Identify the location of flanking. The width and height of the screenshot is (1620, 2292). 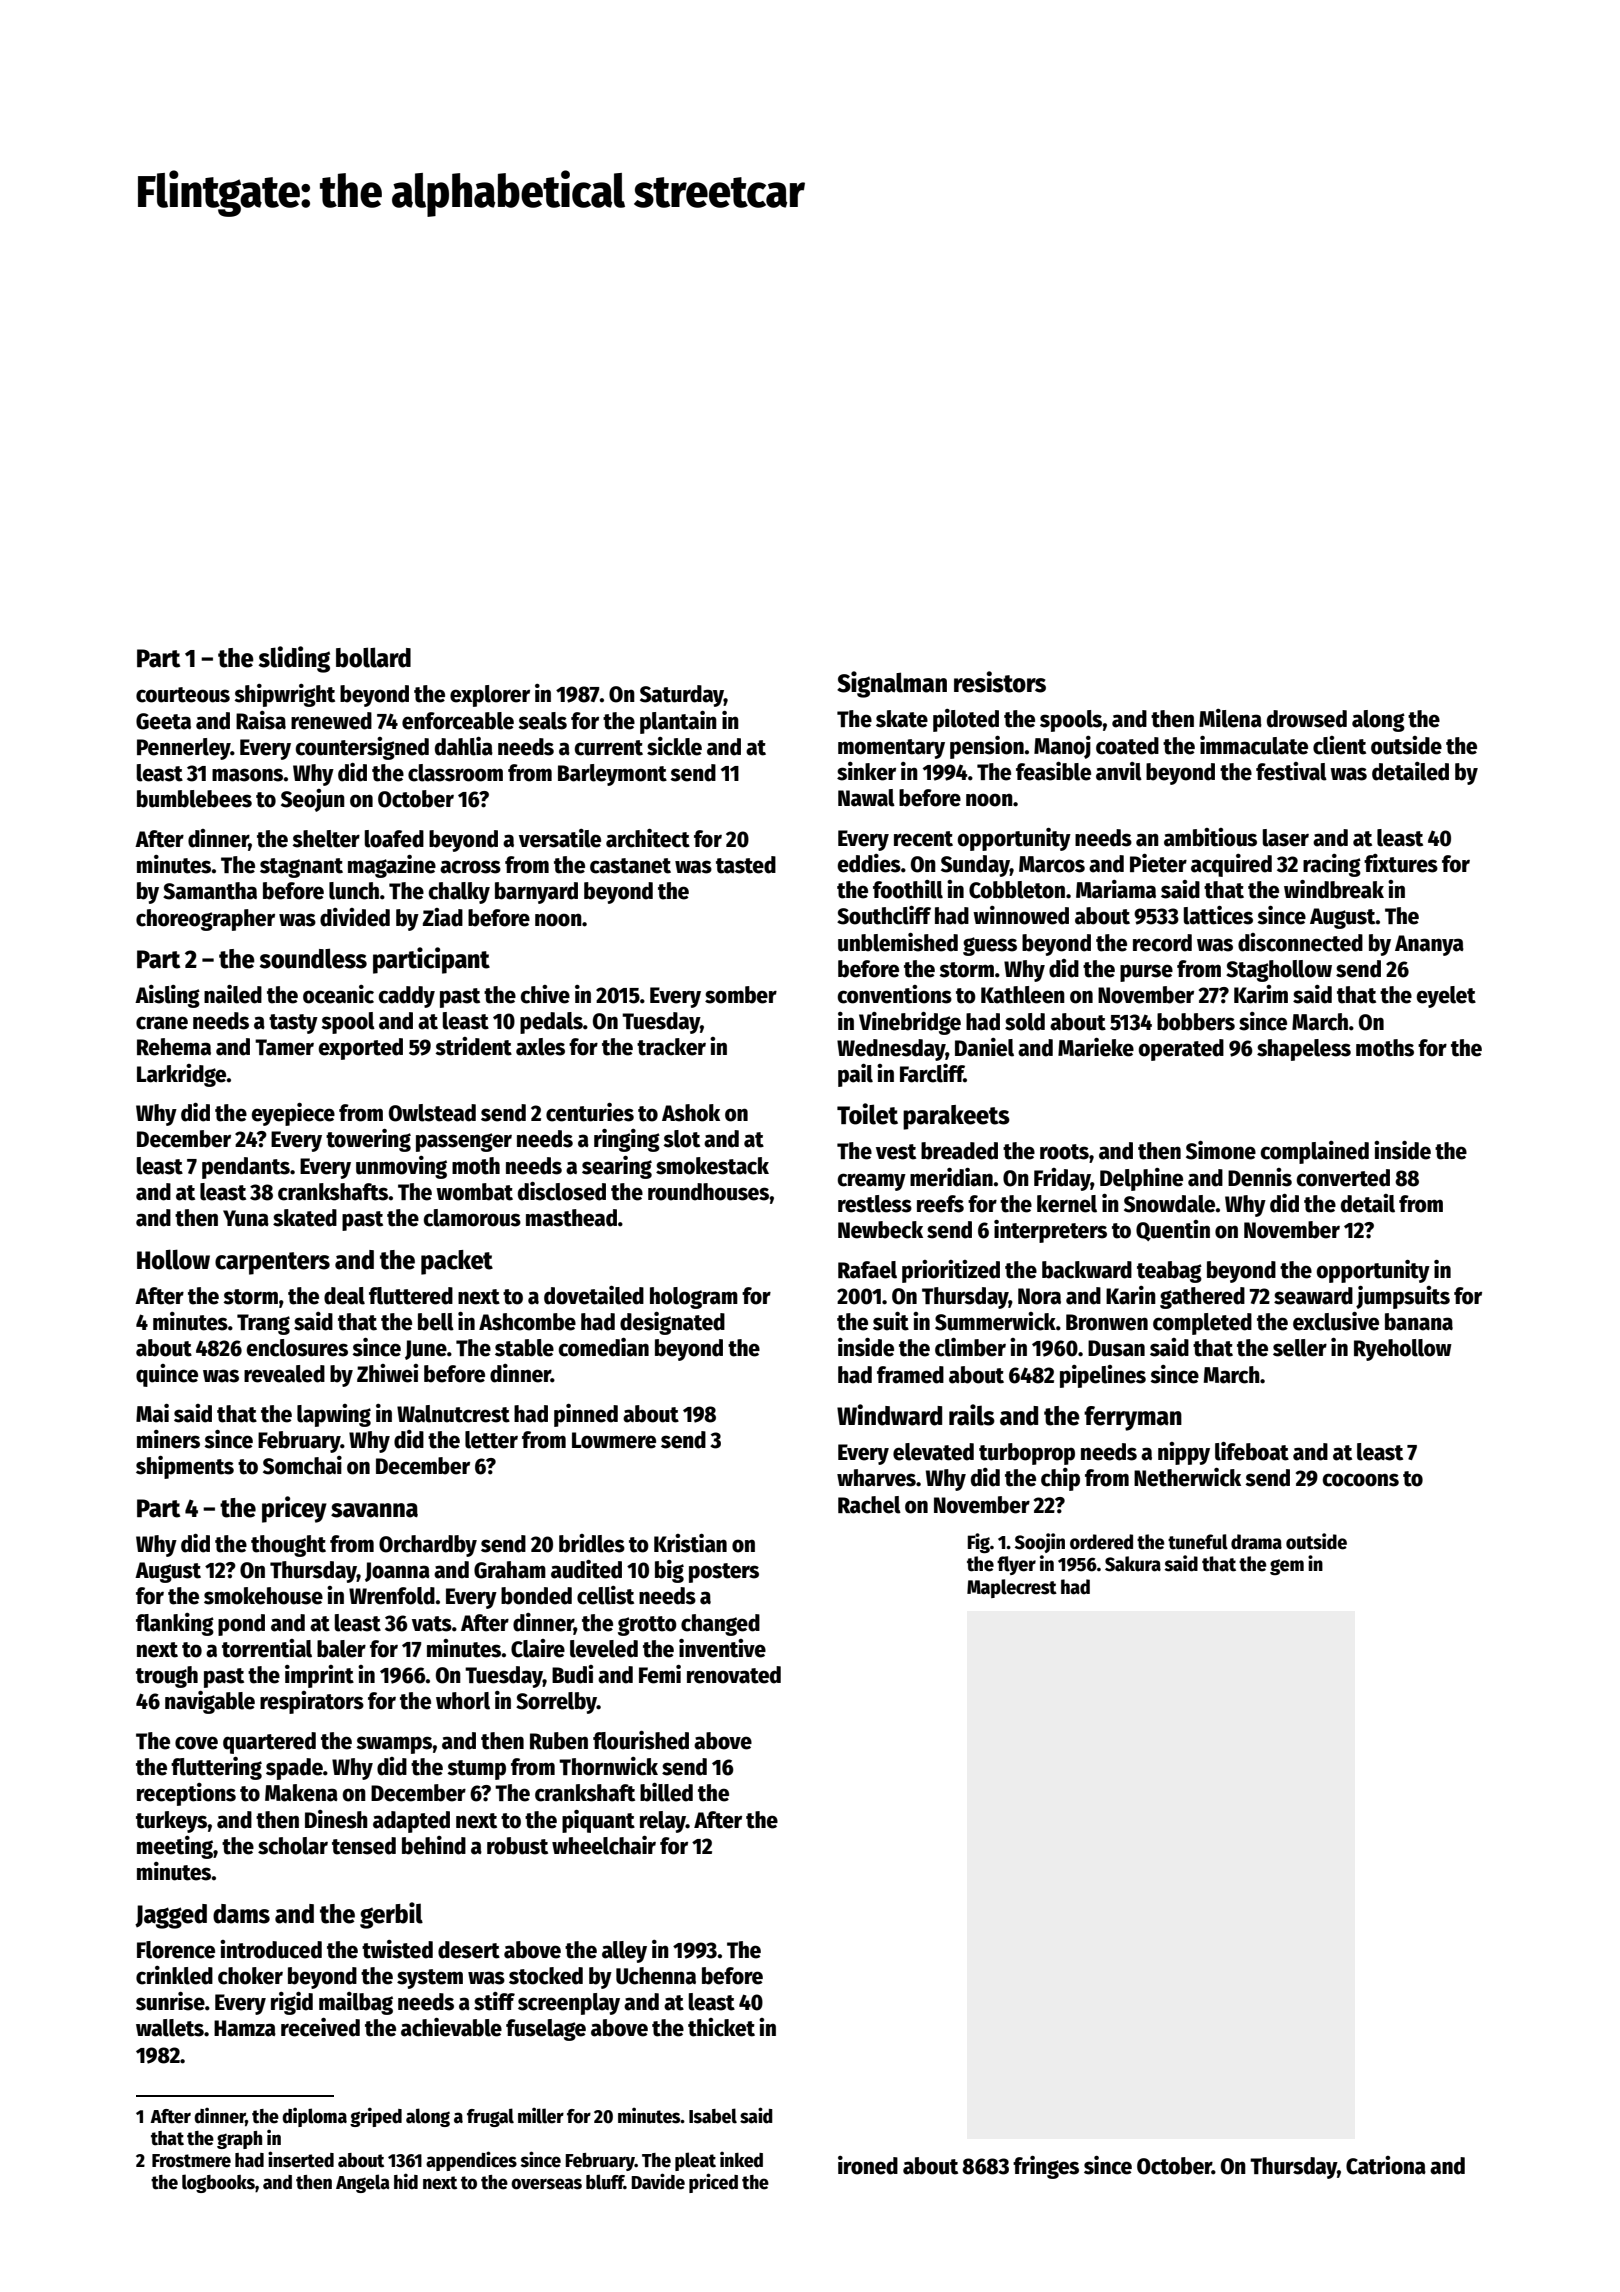
(175, 1624).
